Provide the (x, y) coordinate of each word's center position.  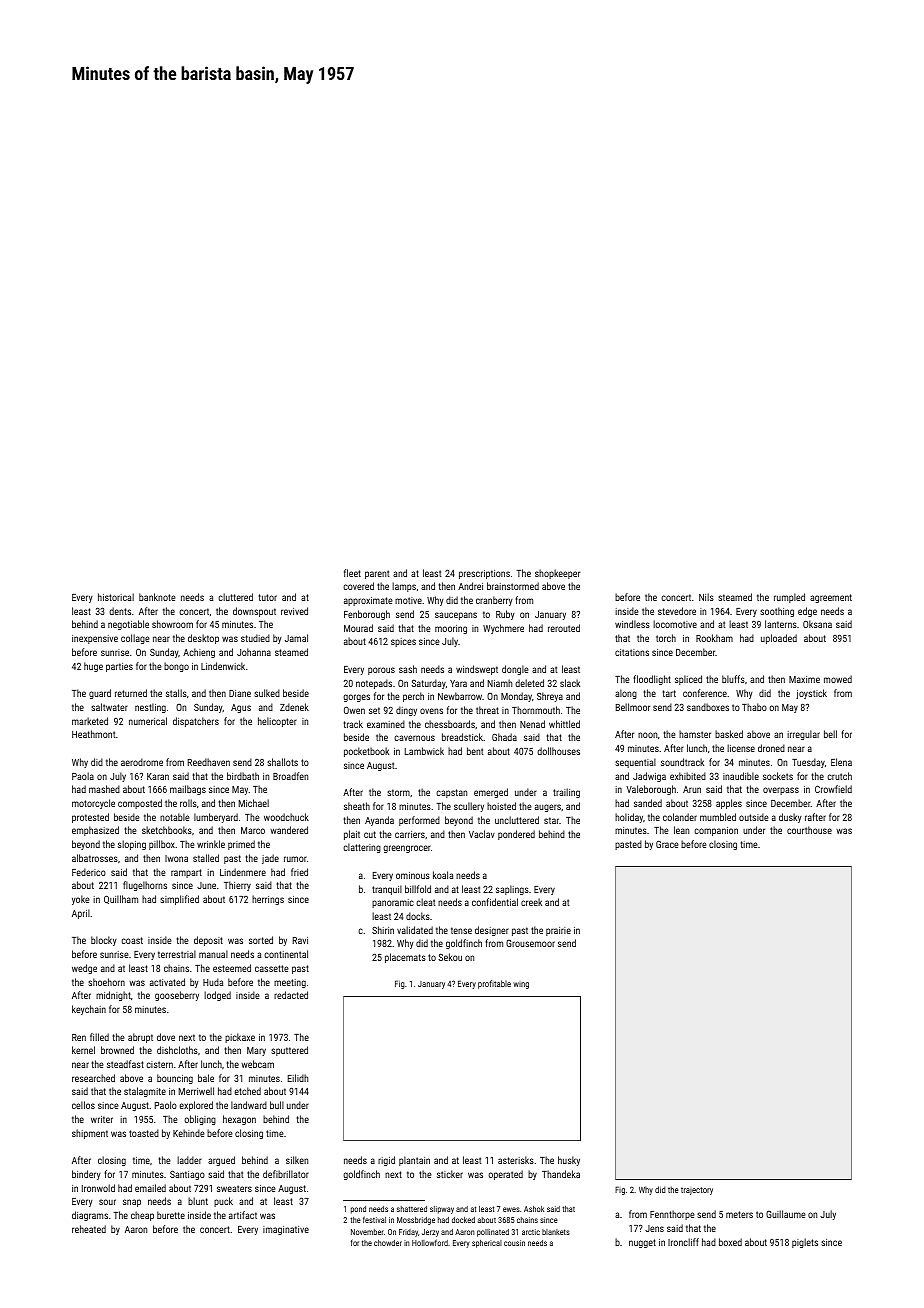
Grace (667, 844)
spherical (487, 1244)
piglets (805, 1243)
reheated (89, 1229)
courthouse (809, 830)
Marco (253, 830)
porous (381, 671)
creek (531, 902)
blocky (104, 941)
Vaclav (482, 834)
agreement (831, 598)
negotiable (128, 625)
